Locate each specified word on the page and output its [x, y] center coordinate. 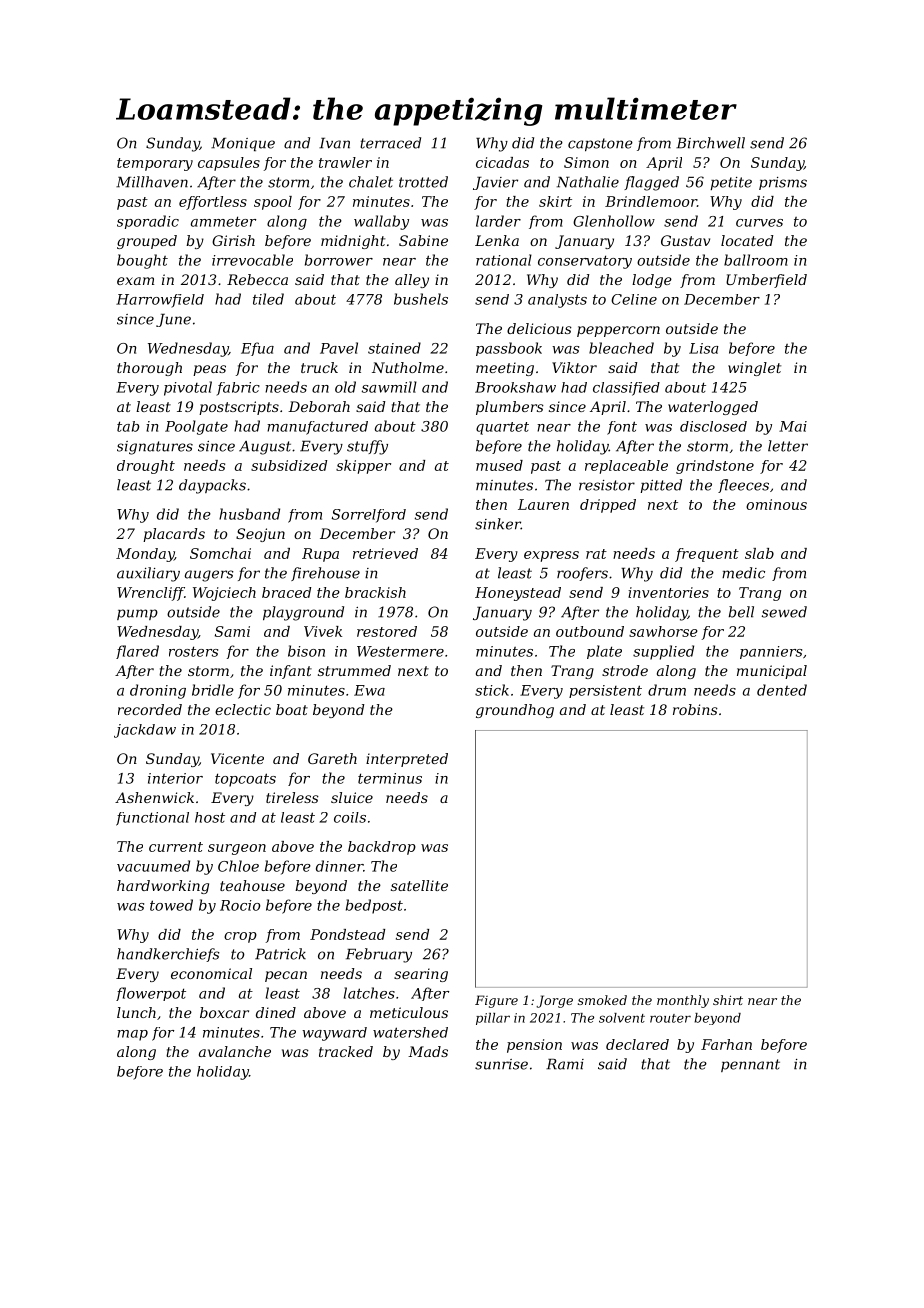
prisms [783, 183]
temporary [155, 164]
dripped [608, 506]
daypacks [212, 486]
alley [412, 281]
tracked [346, 1051]
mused [499, 465]
